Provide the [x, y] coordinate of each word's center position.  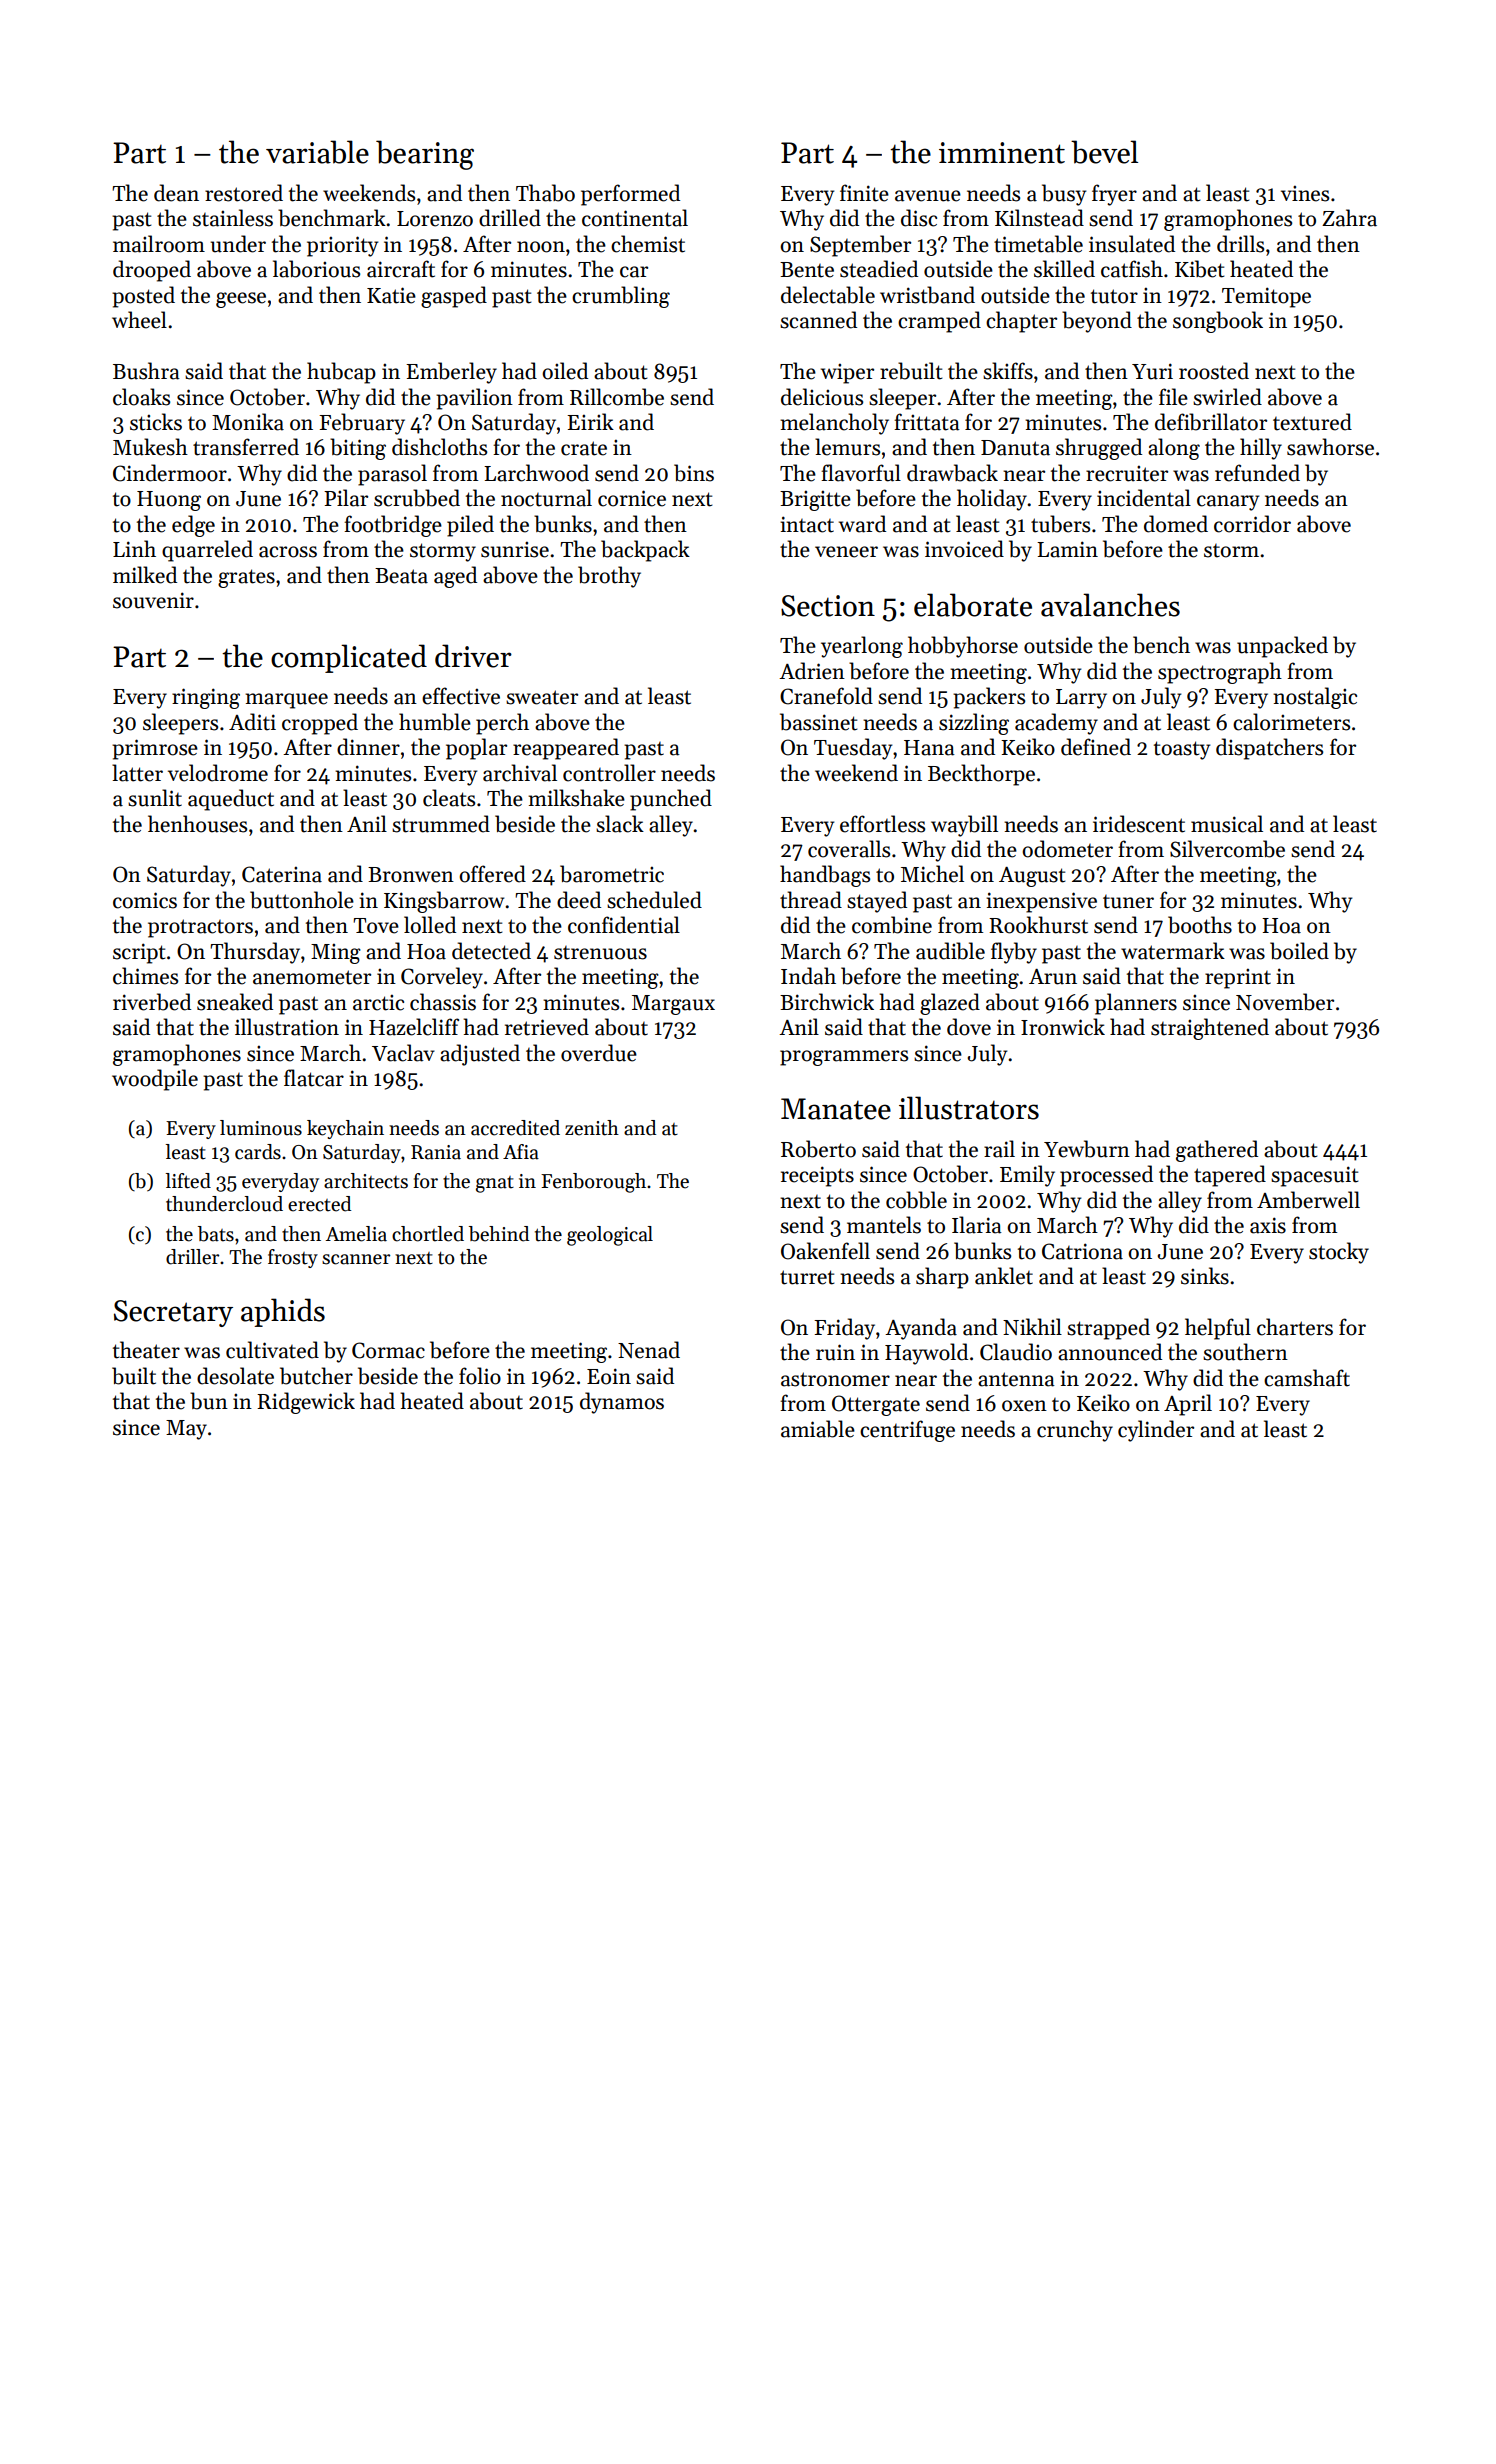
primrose [155, 749]
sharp [942, 1278]
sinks [1205, 1276]
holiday [992, 500]
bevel [1104, 152]
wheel [139, 320]
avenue [928, 196]
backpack [645, 551]
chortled [428, 1234]
